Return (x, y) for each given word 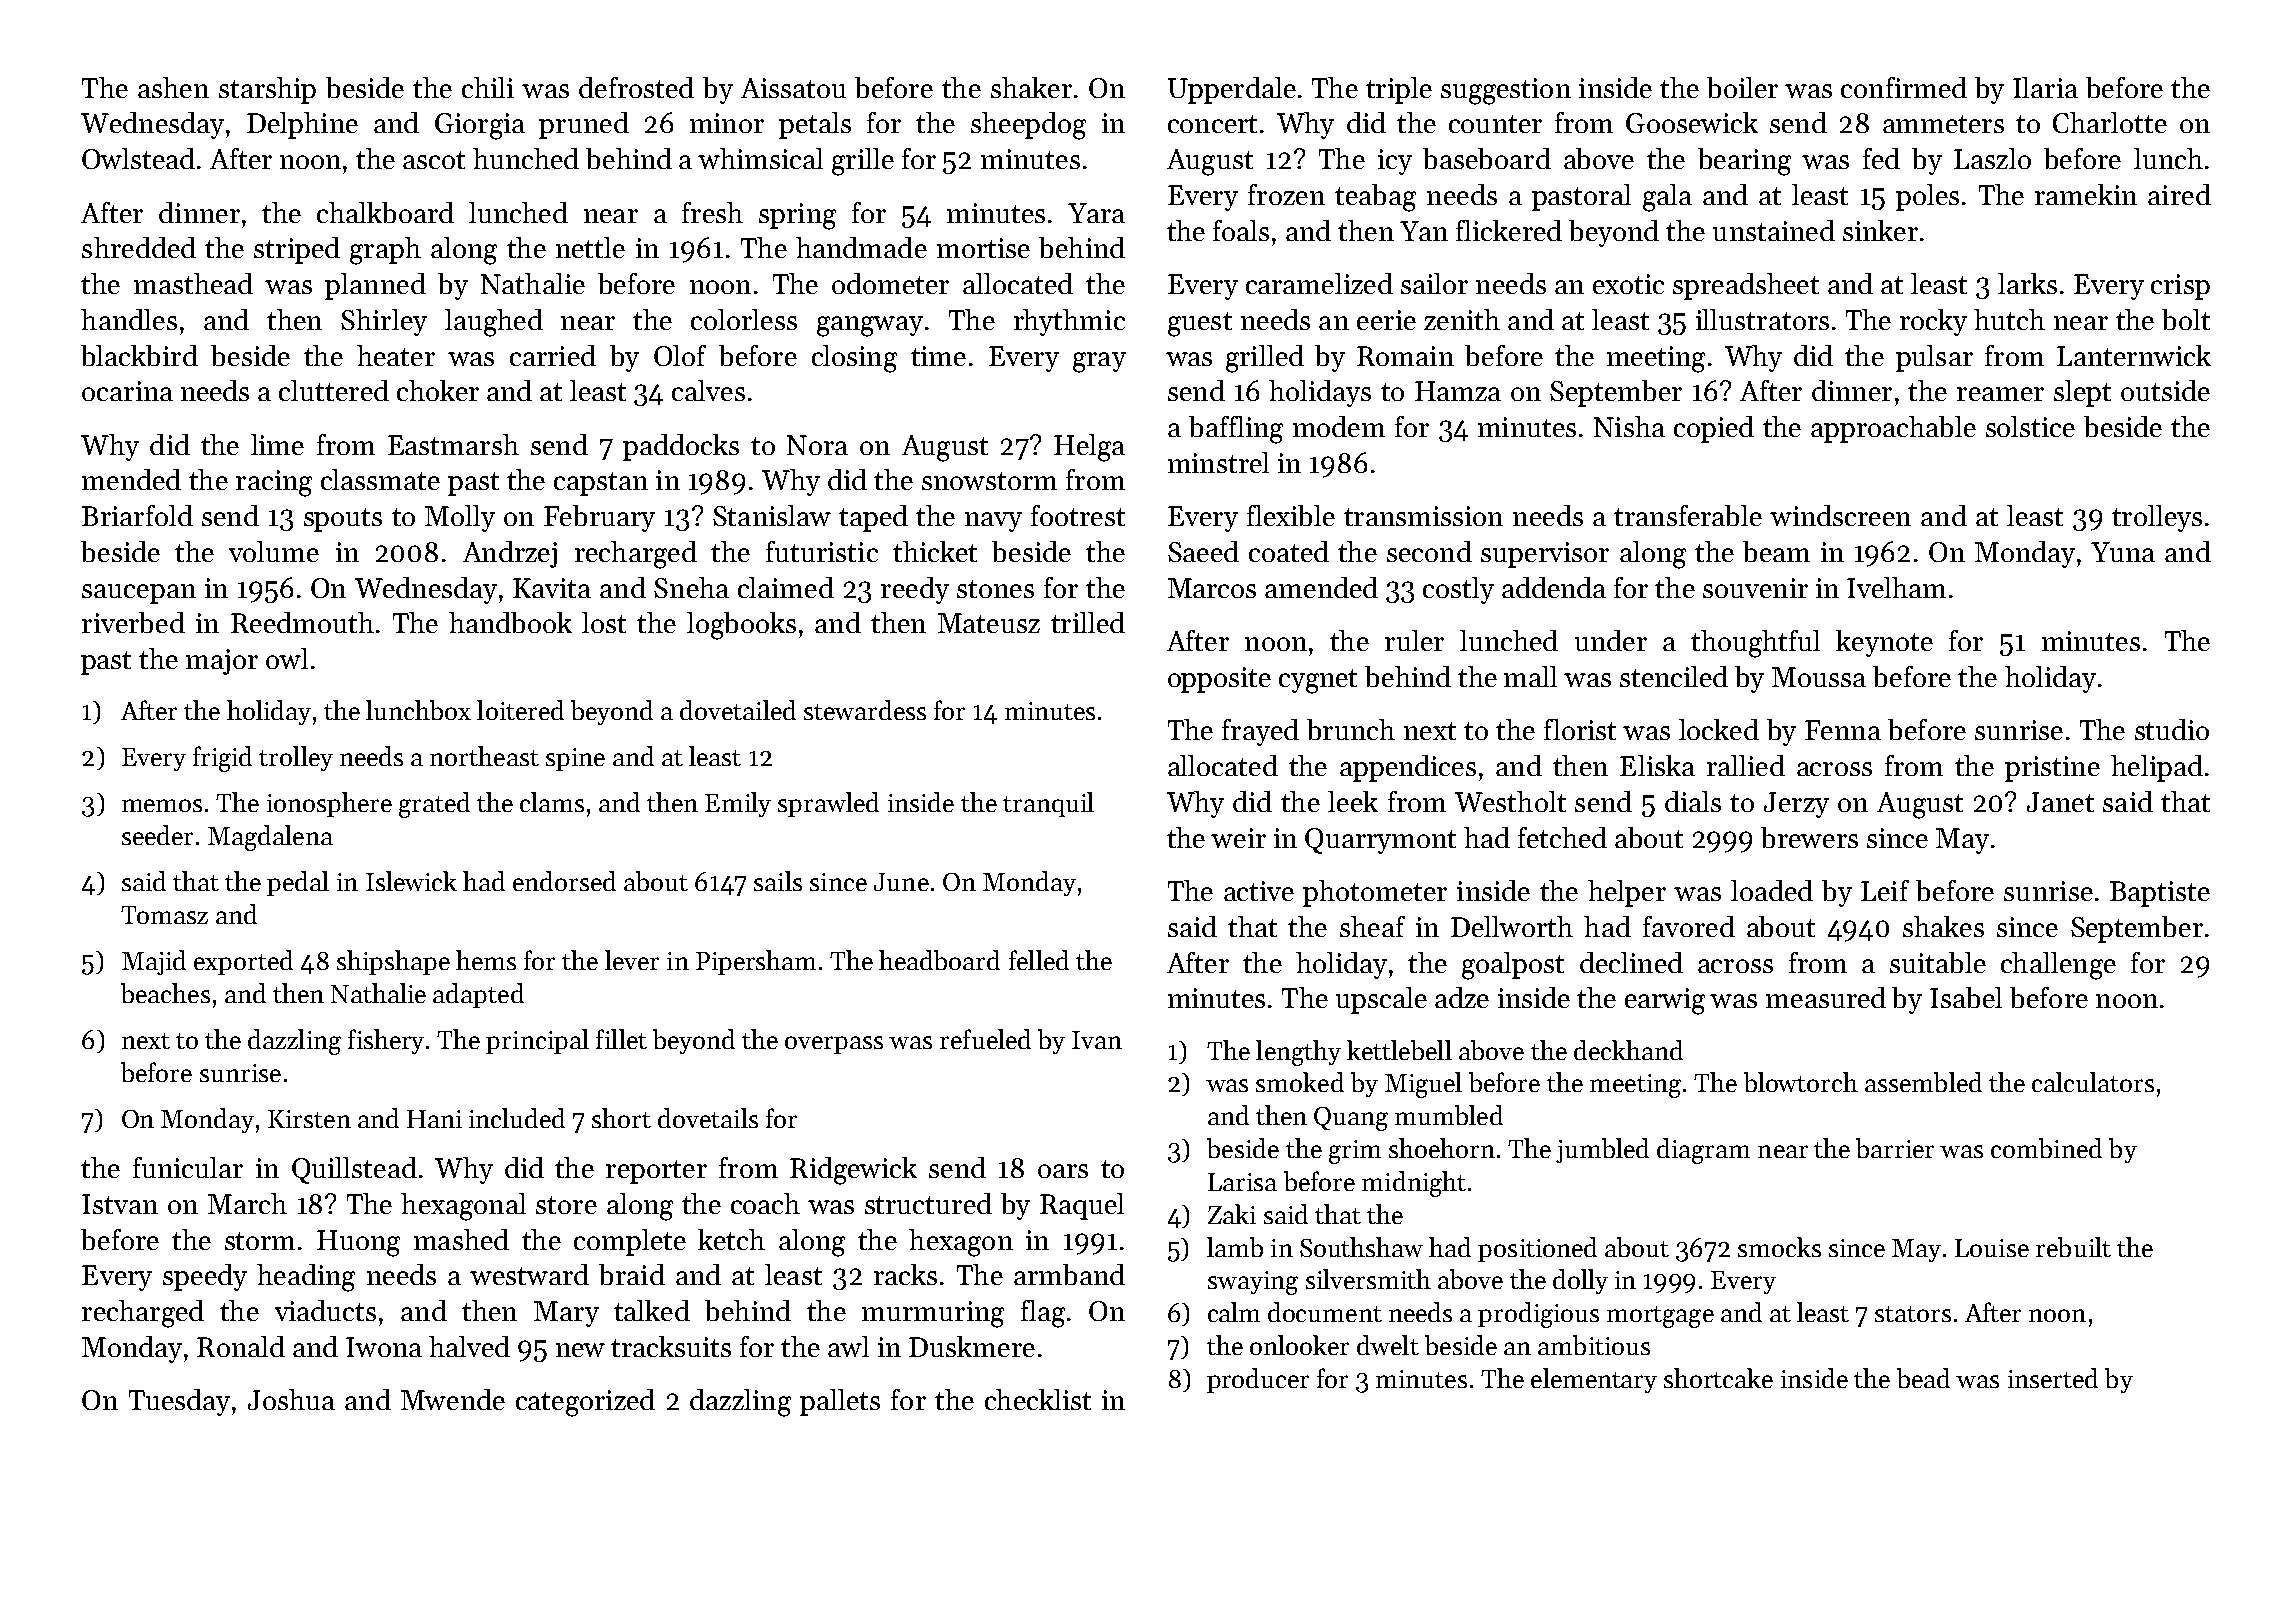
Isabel (1966, 997)
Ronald (241, 1346)
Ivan (1097, 1040)
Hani (434, 1119)
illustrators (1762, 319)
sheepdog (1028, 126)
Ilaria (2045, 87)
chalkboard (385, 212)
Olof (680, 355)
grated (434, 805)
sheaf (1372, 926)
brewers (1809, 837)
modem (1339, 426)
